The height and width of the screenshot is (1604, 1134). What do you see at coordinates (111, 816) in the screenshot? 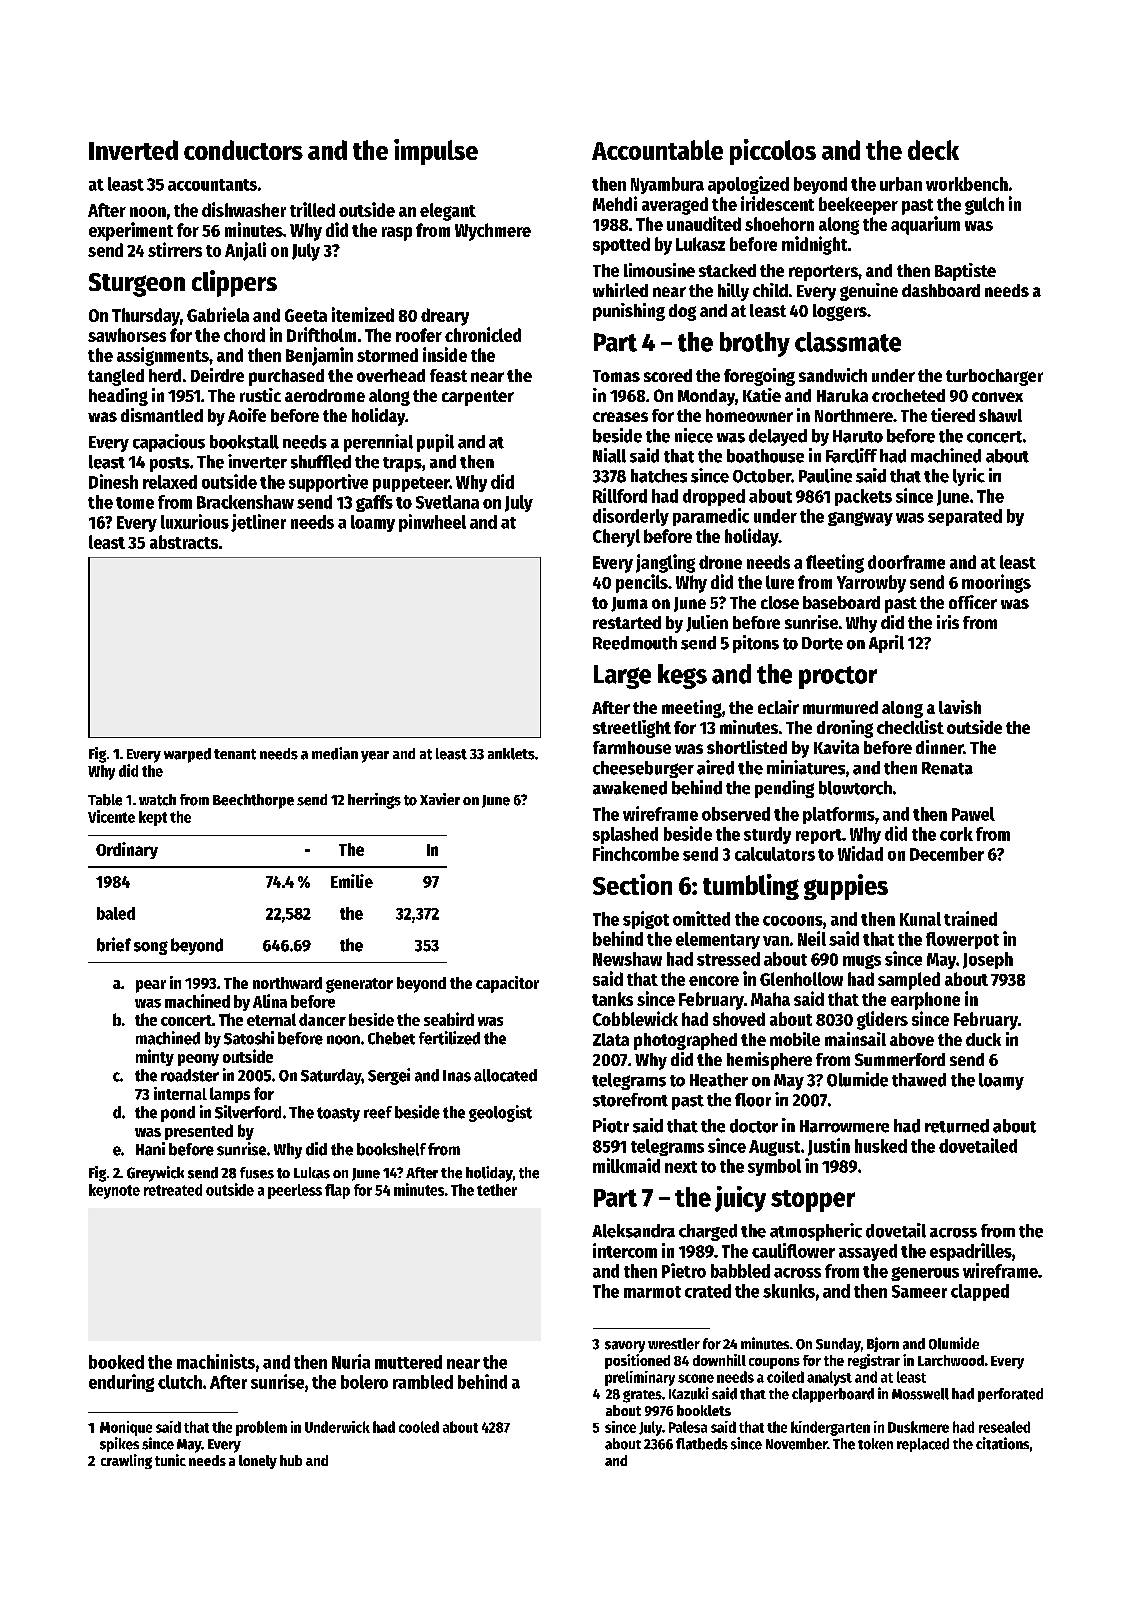
I see `Vicente` at bounding box center [111, 816].
